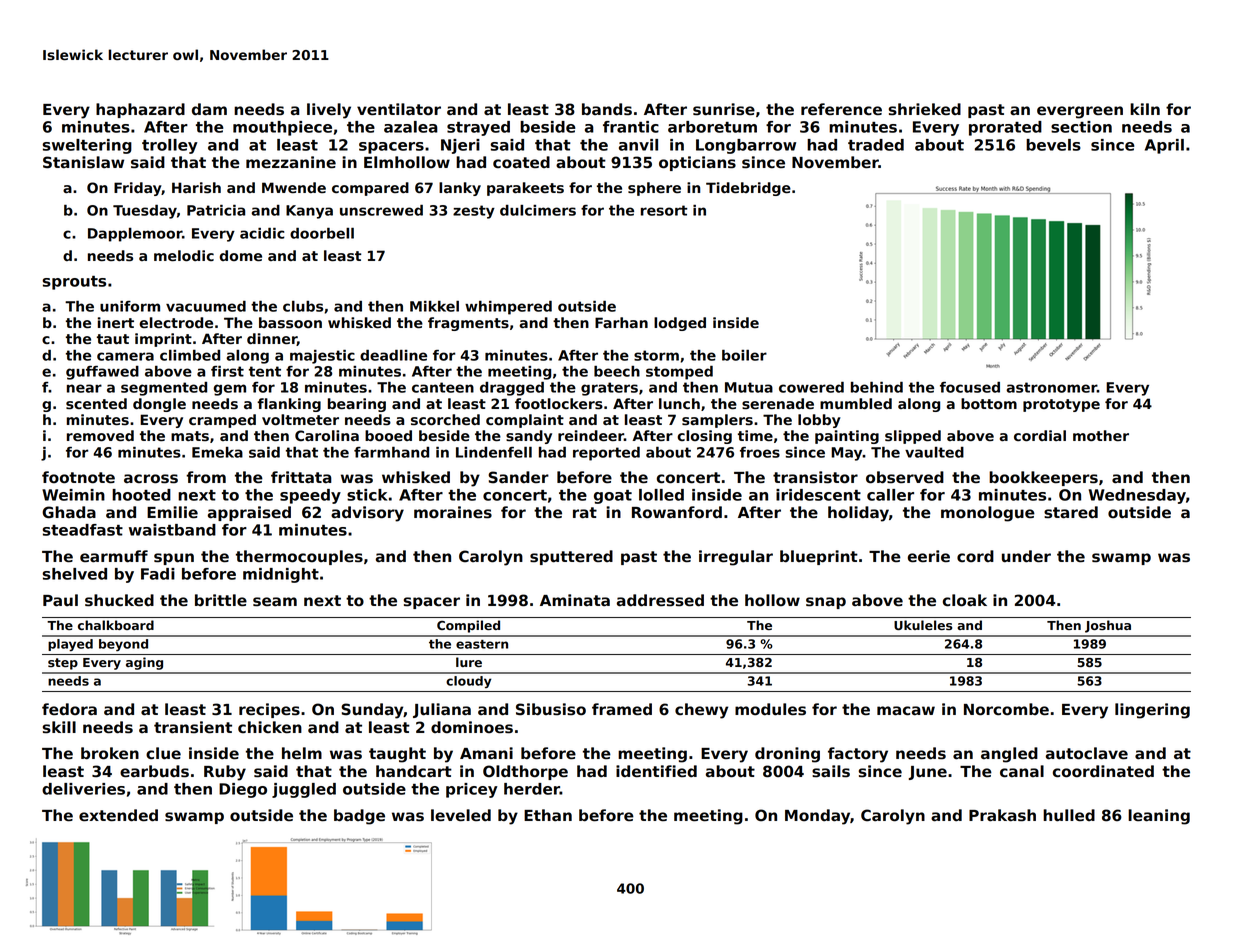 This page has height=952, width=1233. I want to click on traded, so click(876, 145).
